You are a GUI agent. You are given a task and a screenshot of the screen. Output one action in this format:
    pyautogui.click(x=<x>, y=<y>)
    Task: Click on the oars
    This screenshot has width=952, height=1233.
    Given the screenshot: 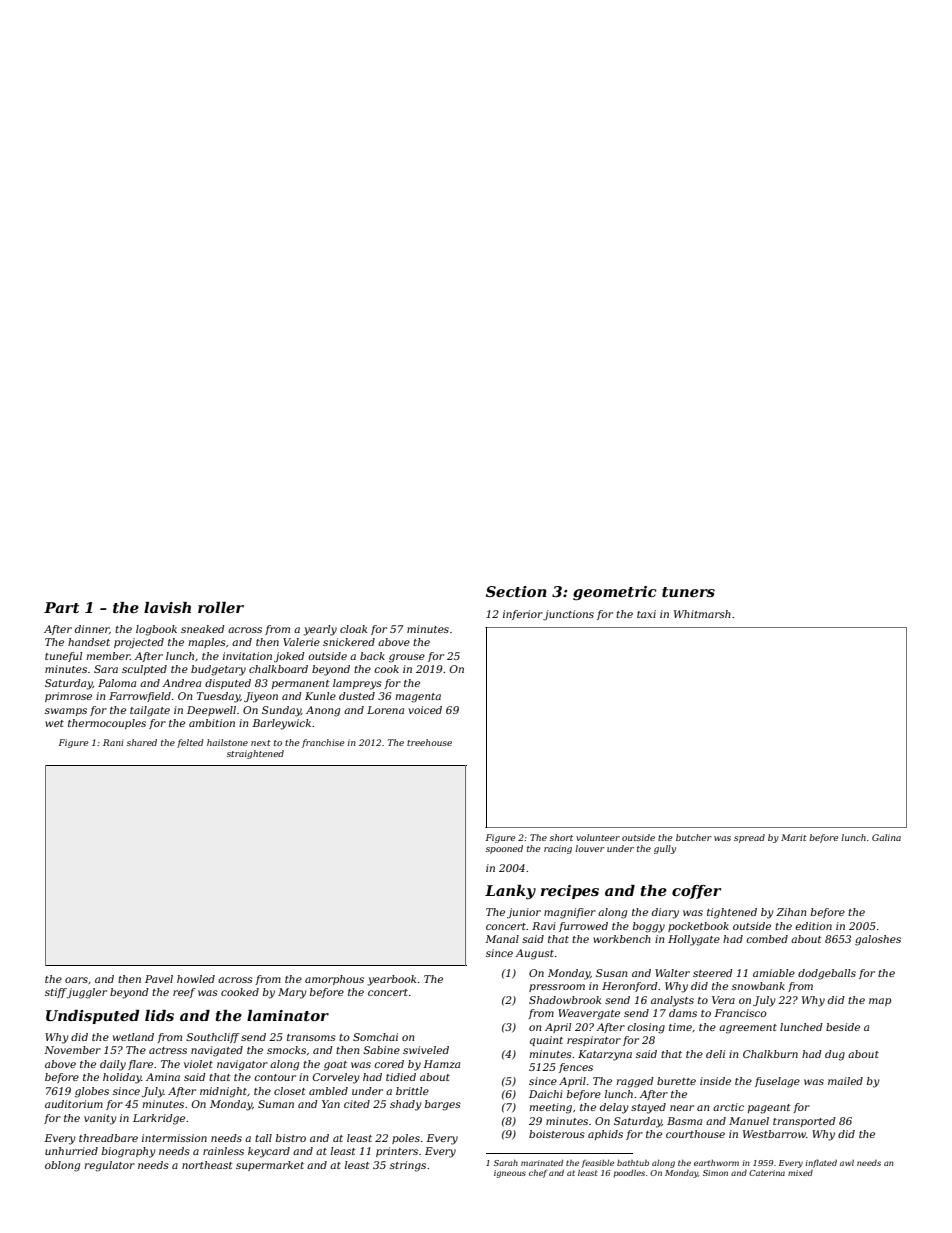 What is the action you would take?
    pyautogui.click(x=76, y=980)
